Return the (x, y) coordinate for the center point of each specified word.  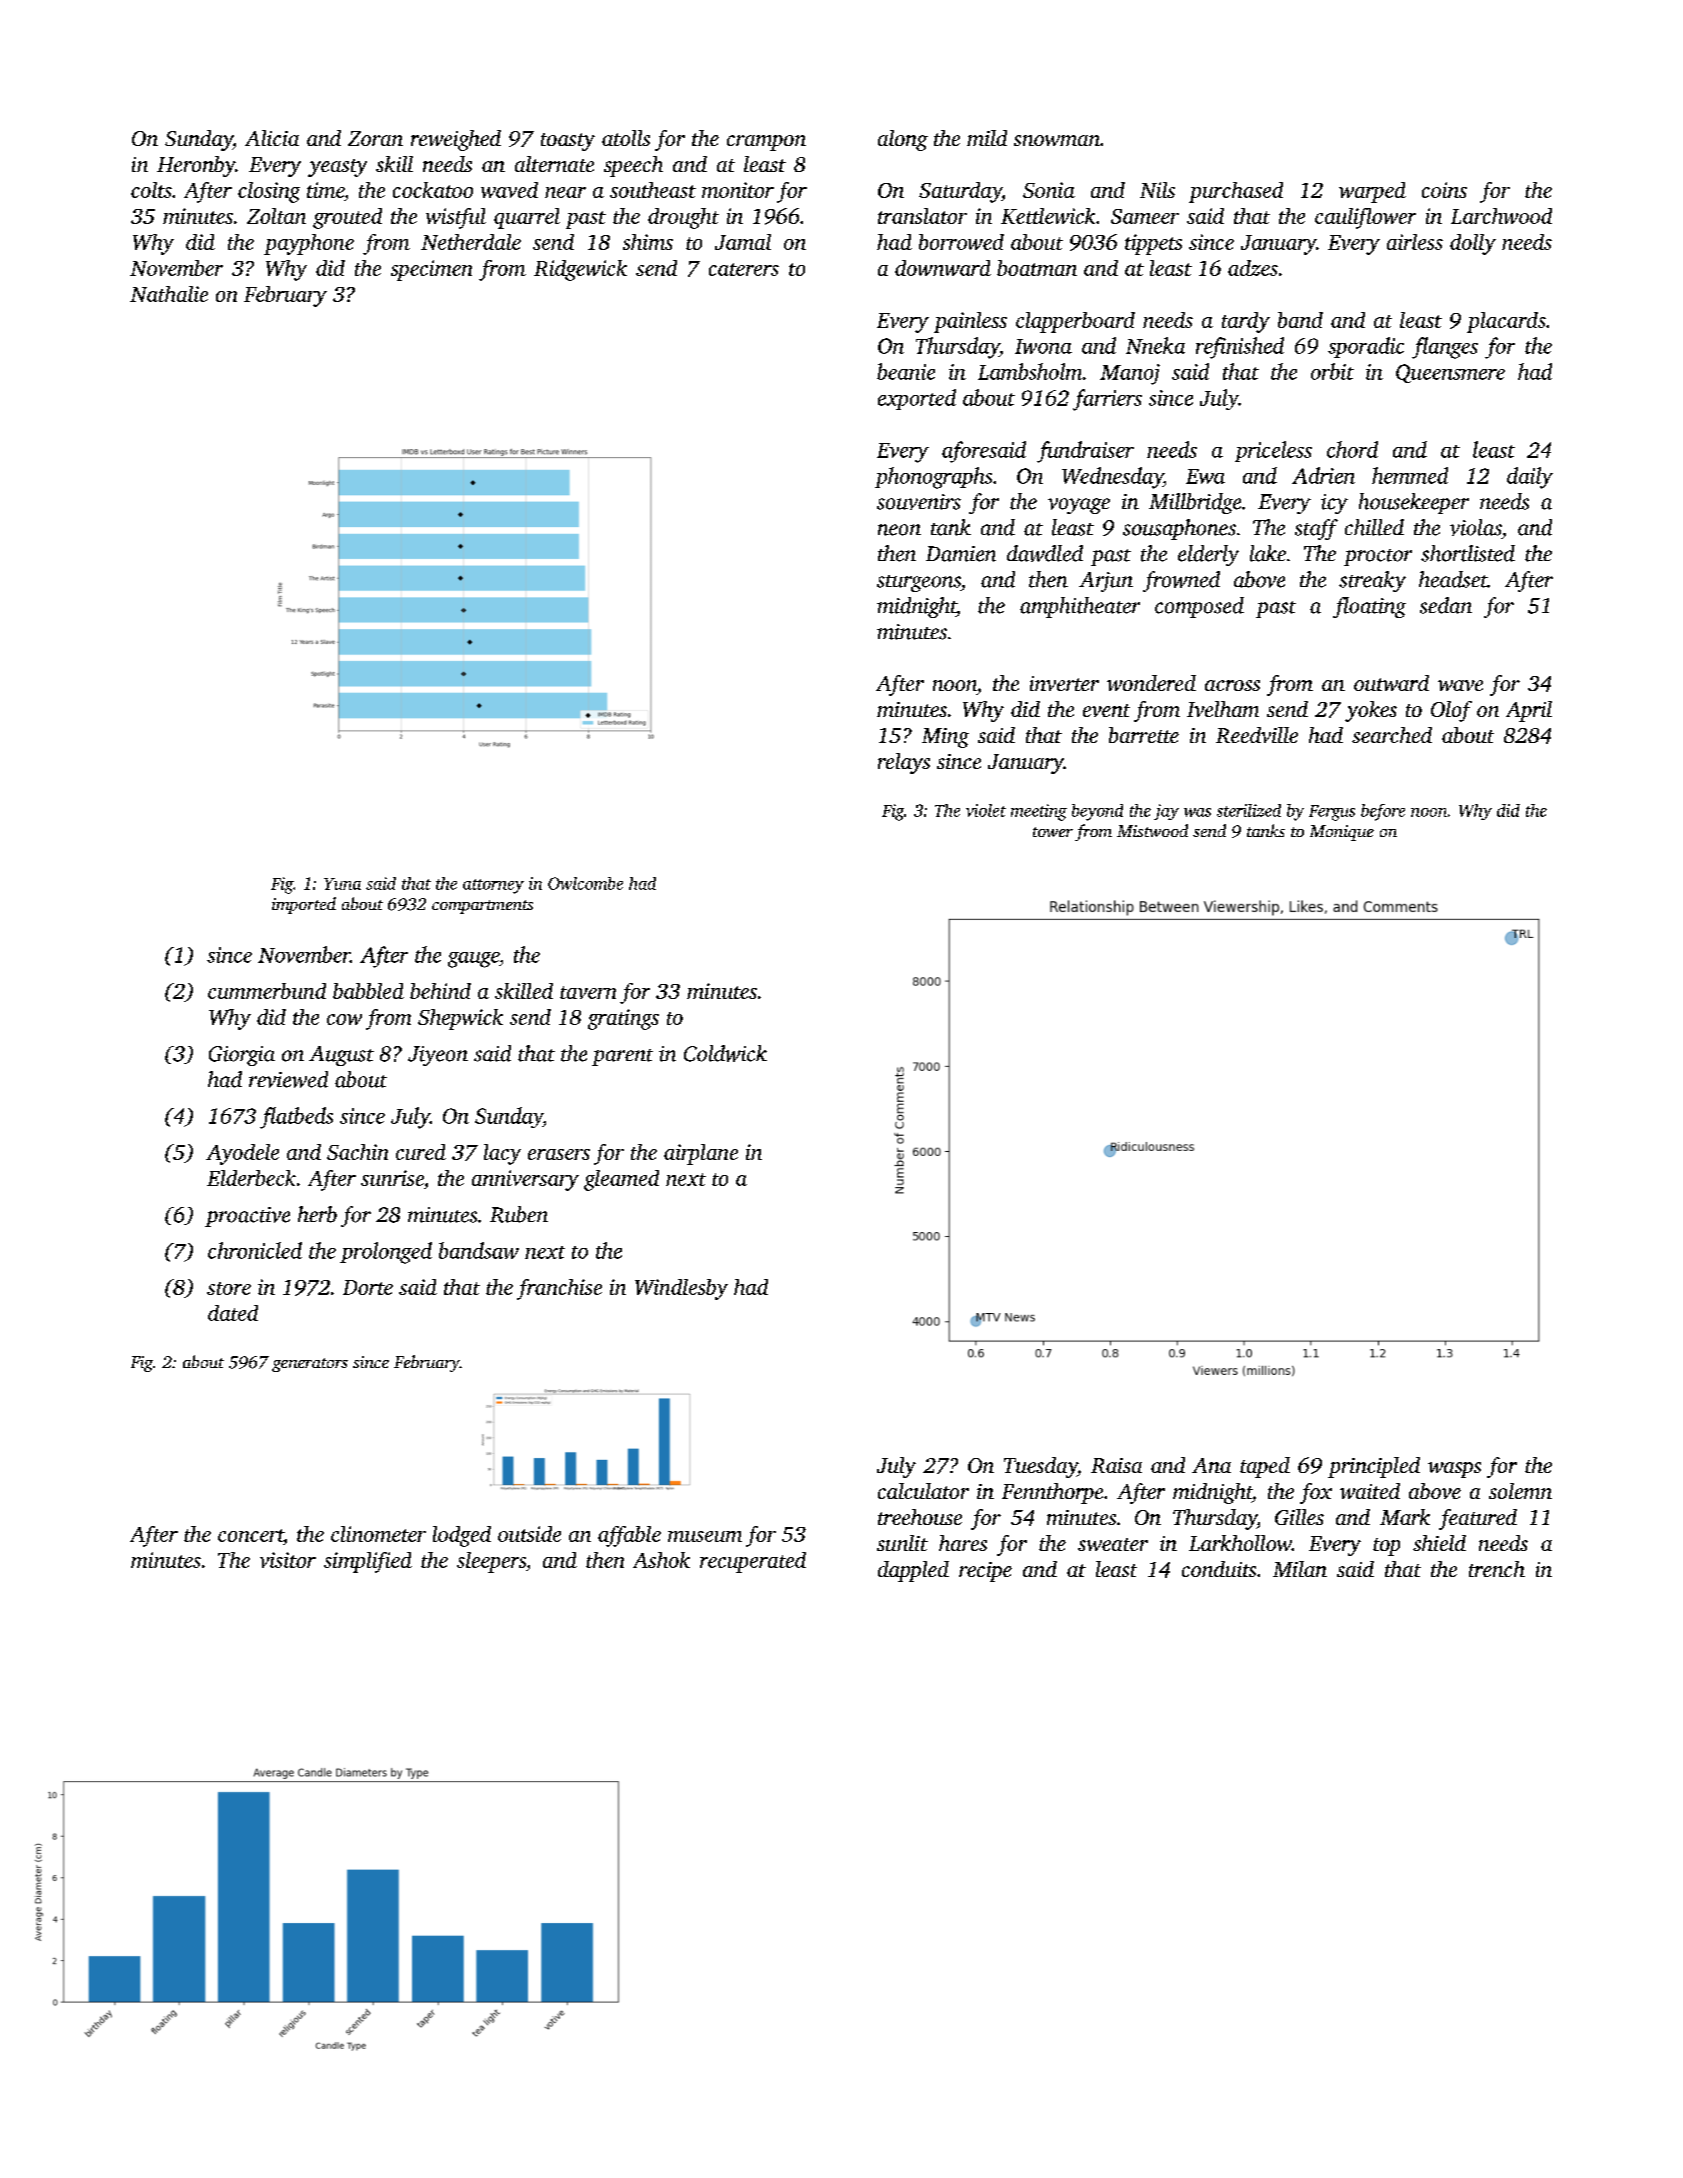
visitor (288, 1560)
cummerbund (267, 991)
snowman (1057, 140)
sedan (1446, 605)
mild (987, 138)
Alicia (272, 138)
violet (986, 810)
